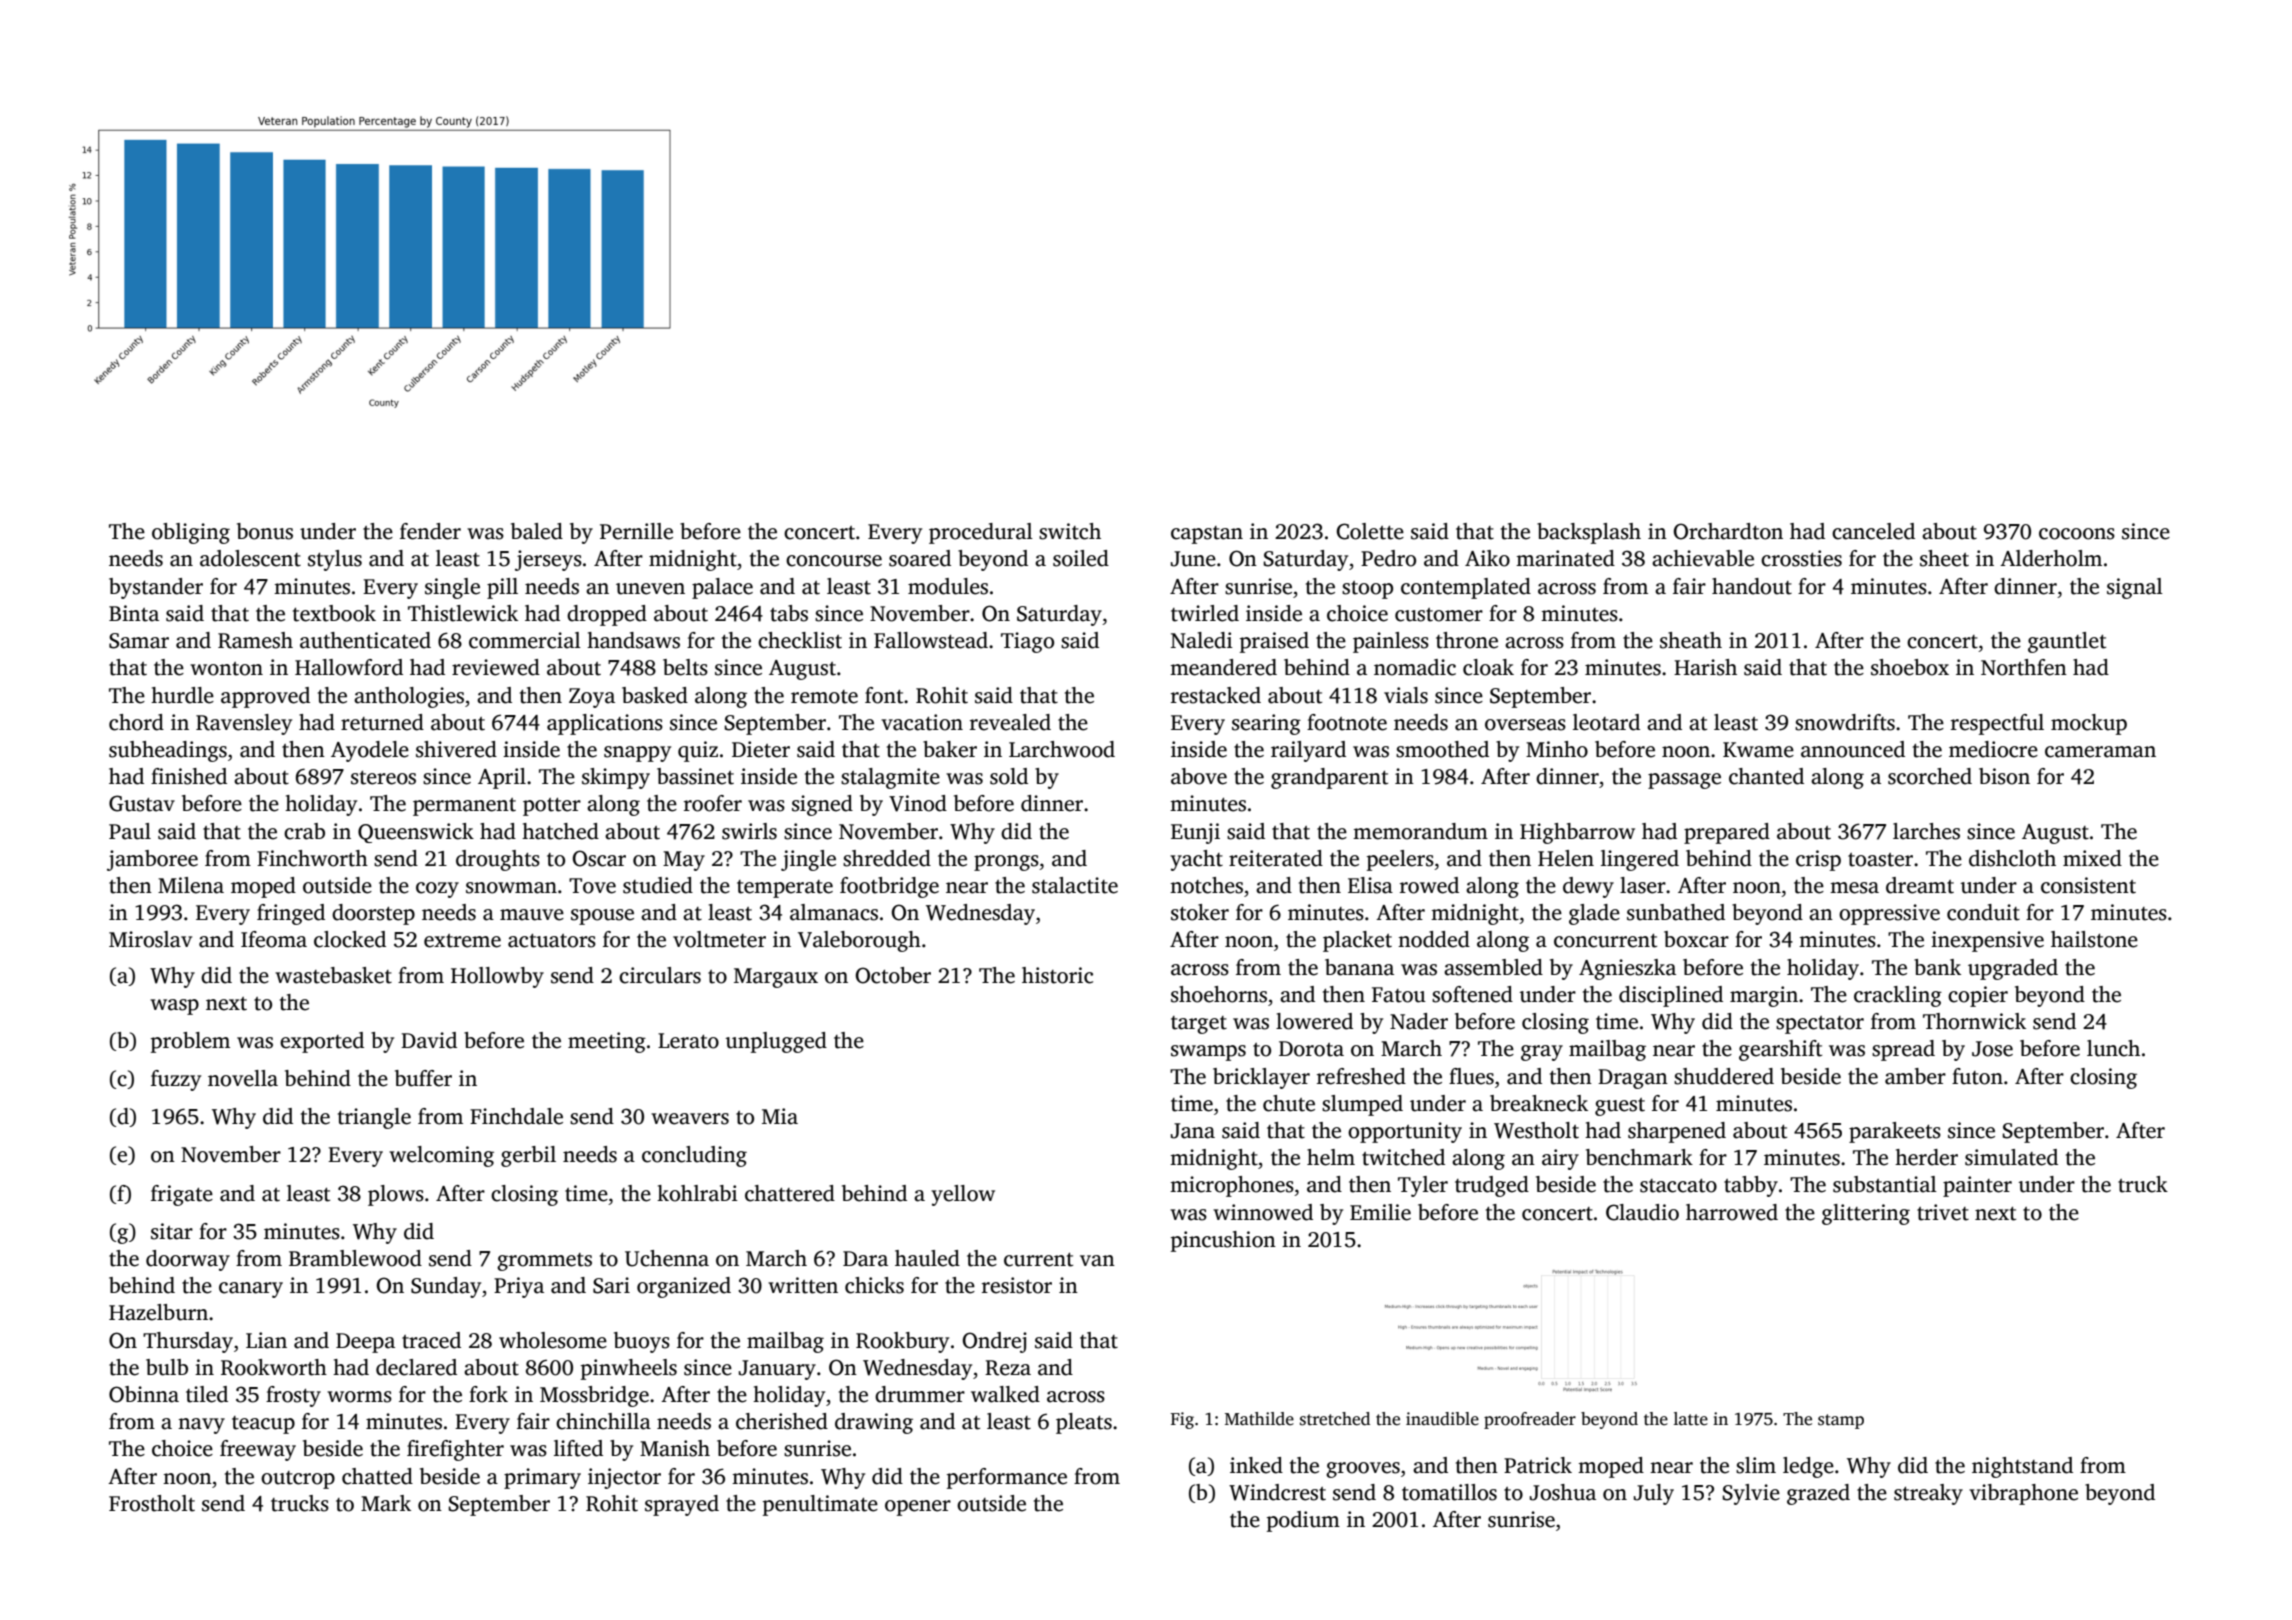 This screenshot has width=2292, height=1620. I want to click on simulated, so click(2011, 1157).
